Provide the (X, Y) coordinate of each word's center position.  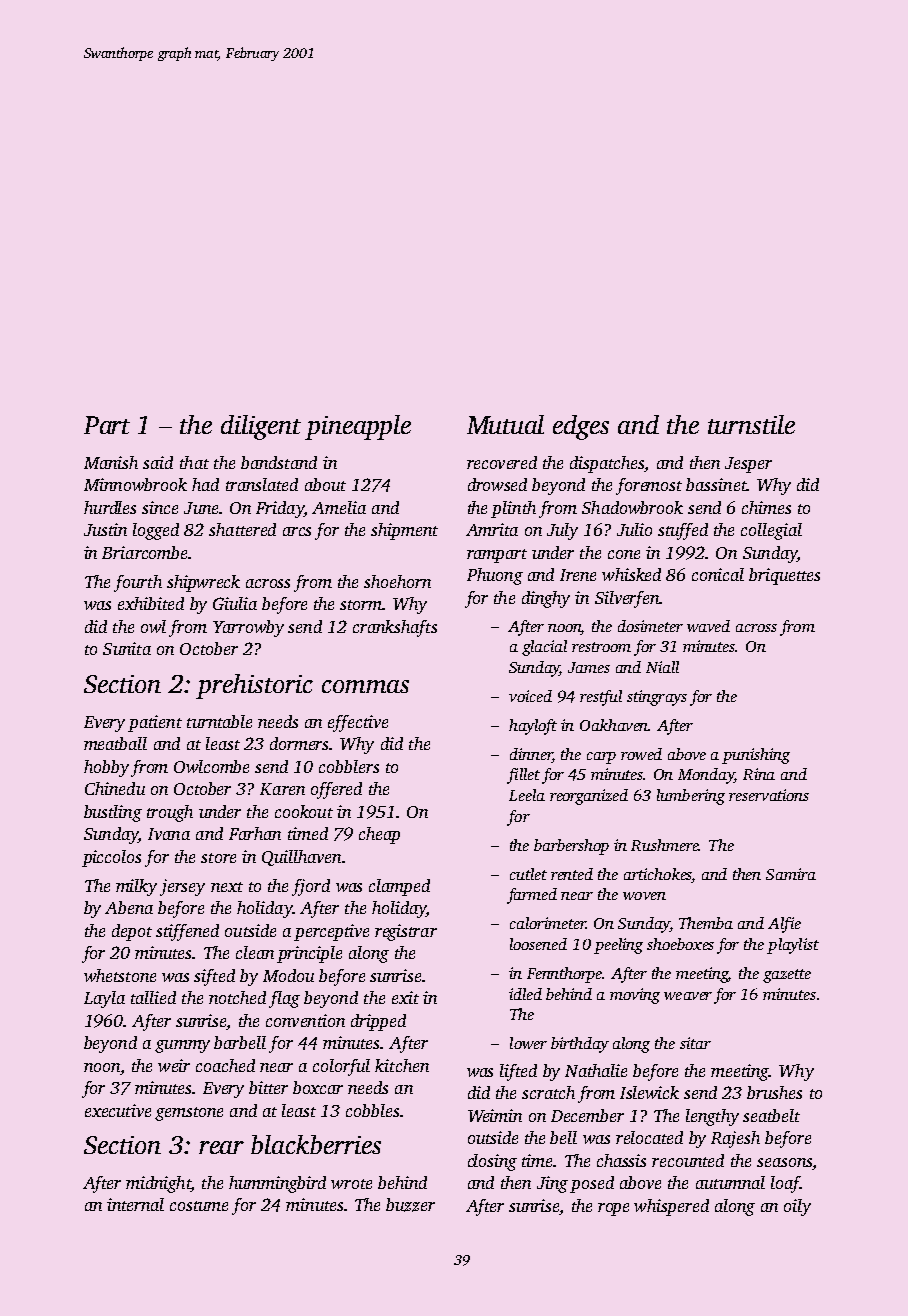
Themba (706, 923)
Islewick (649, 1092)
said (158, 462)
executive (118, 1110)
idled (525, 994)
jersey (182, 887)
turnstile (751, 424)
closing (492, 1162)
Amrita (492, 529)
